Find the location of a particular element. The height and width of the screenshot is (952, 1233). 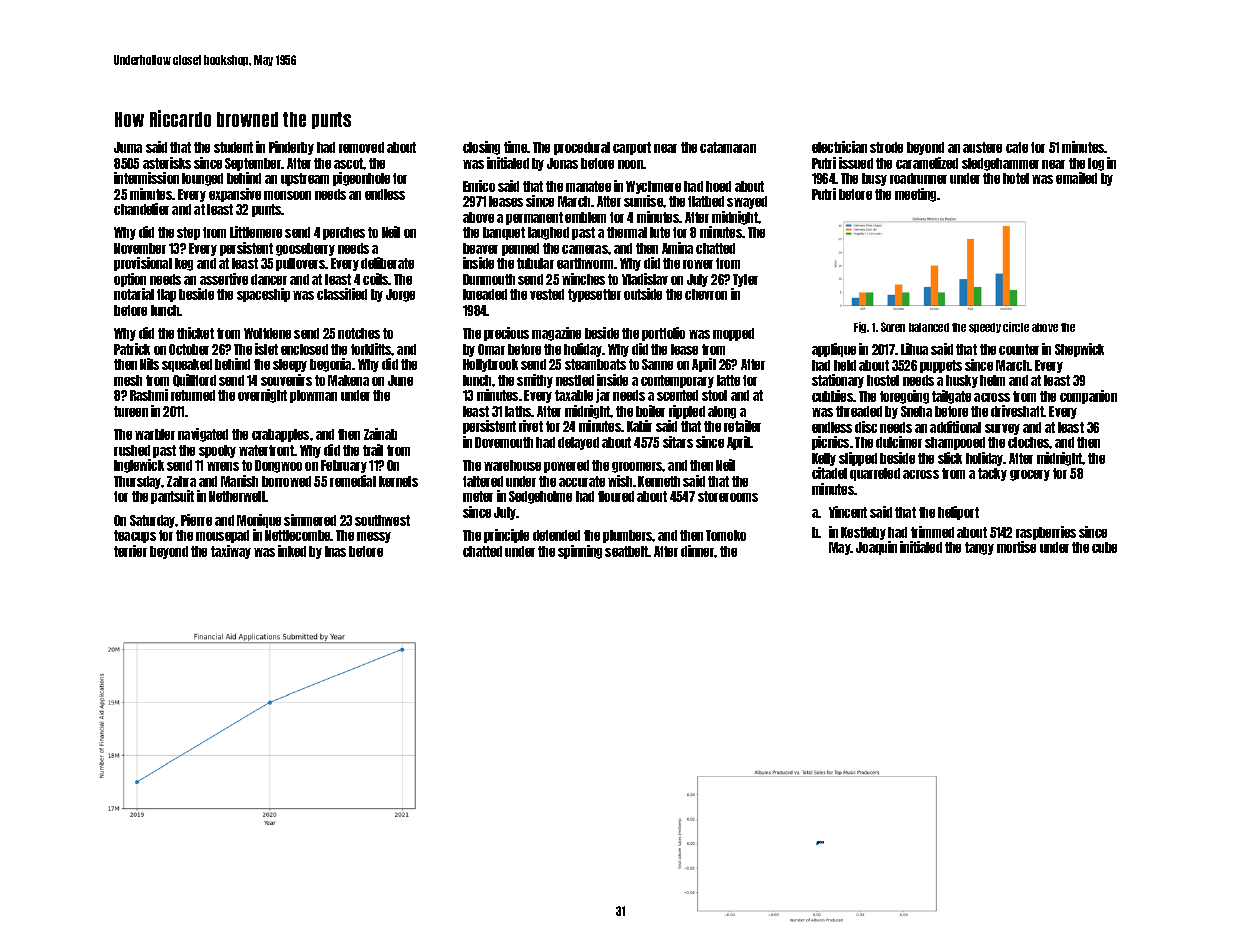

terrier is located at coordinates (130, 551).
